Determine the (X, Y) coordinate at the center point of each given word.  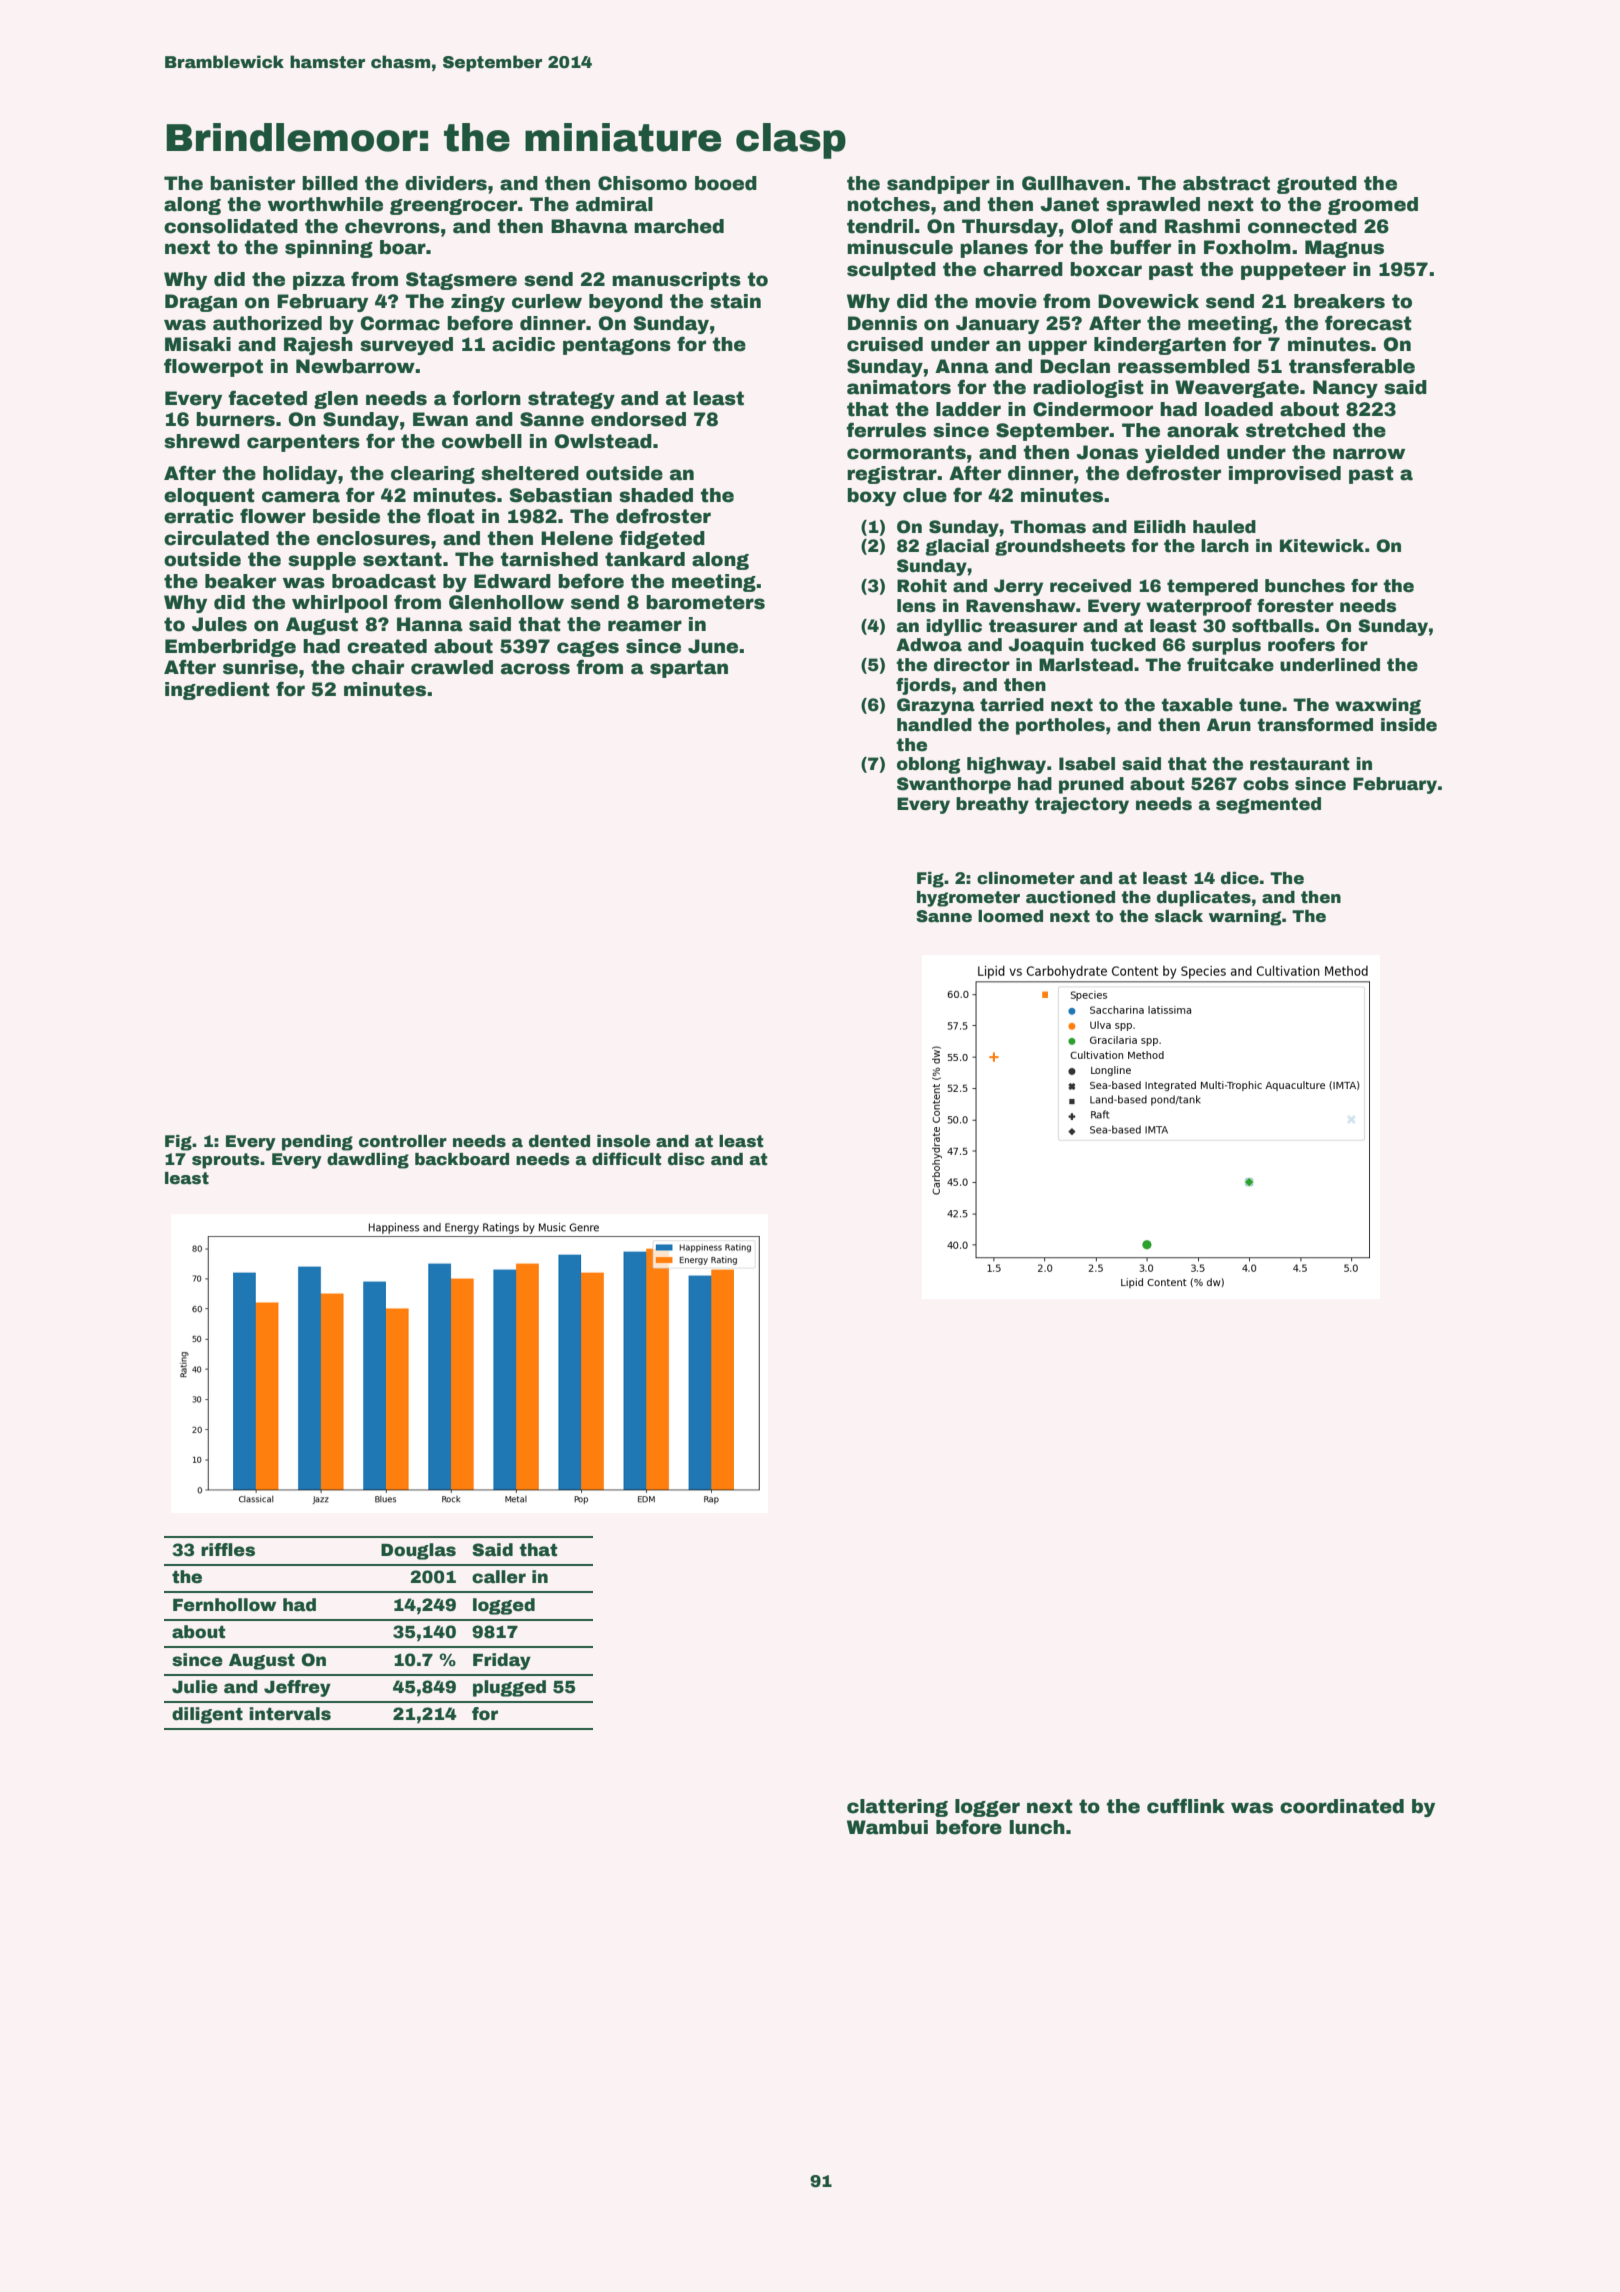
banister (252, 183)
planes (994, 249)
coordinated (1342, 1806)
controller (403, 1141)
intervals (290, 1714)
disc (686, 1159)
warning (1245, 918)
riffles (228, 1550)
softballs (1273, 626)
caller (499, 1577)
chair (378, 667)
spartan (689, 669)
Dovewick (1148, 301)
